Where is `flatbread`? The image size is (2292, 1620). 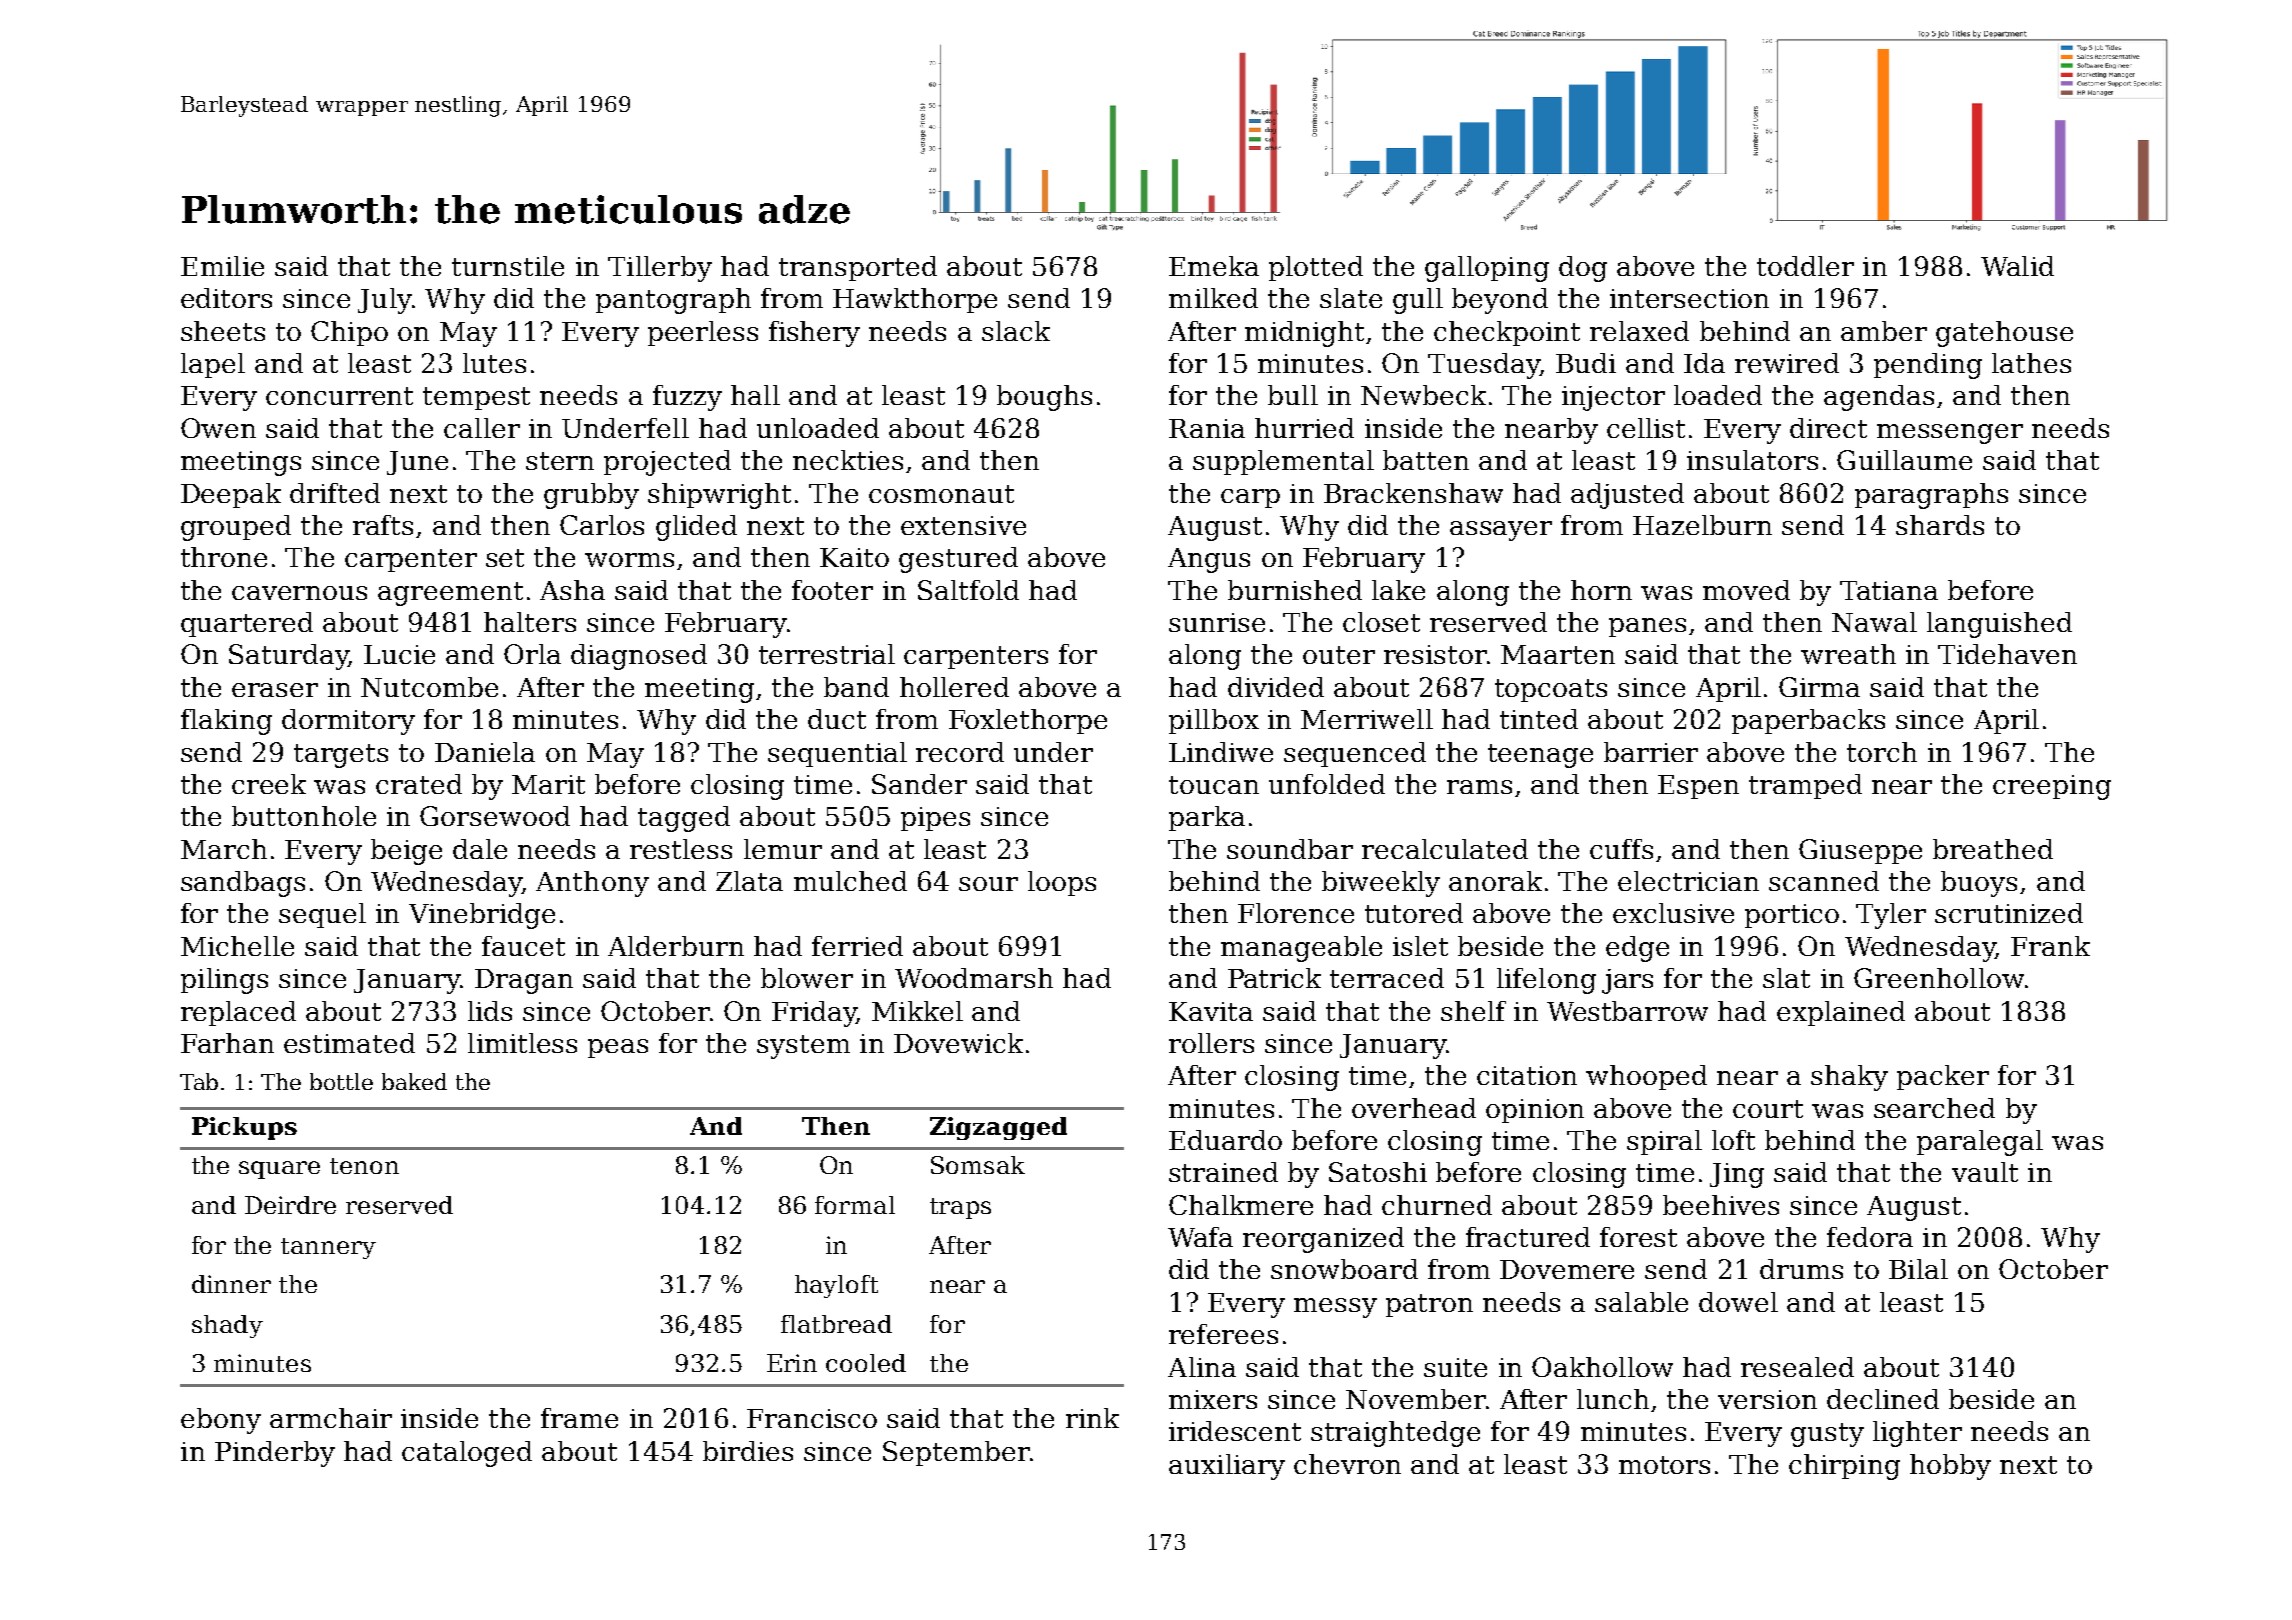
flatbread is located at coordinates (836, 1324).
